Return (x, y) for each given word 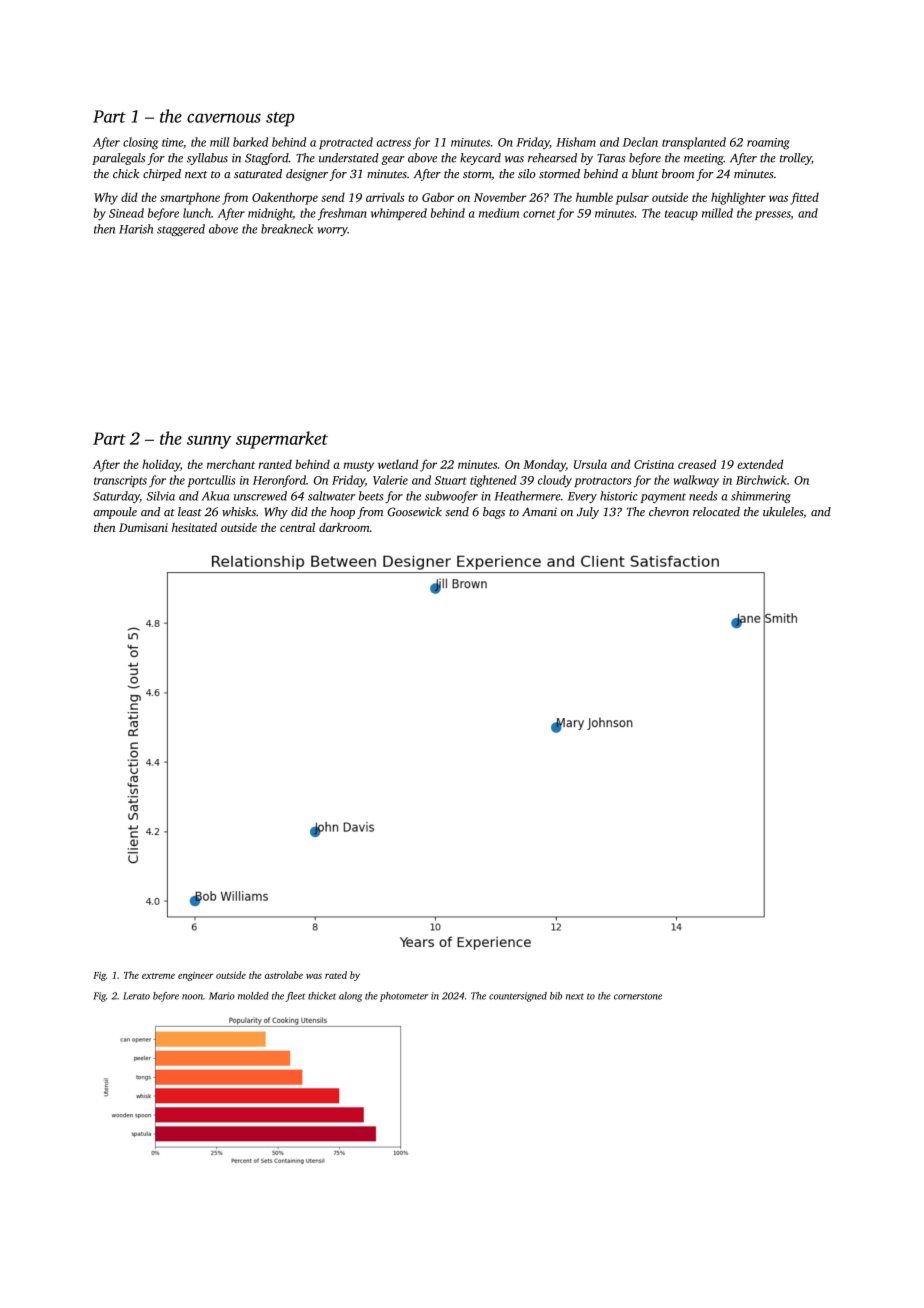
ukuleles (783, 511)
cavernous (224, 118)
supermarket (282, 440)
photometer (404, 997)
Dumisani (143, 527)
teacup (681, 215)
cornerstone (638, 996)
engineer (196, 976)
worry (332, 231)
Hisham (576, 142)
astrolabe (284, 975)
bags (494, 513)
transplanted (694, 143)
